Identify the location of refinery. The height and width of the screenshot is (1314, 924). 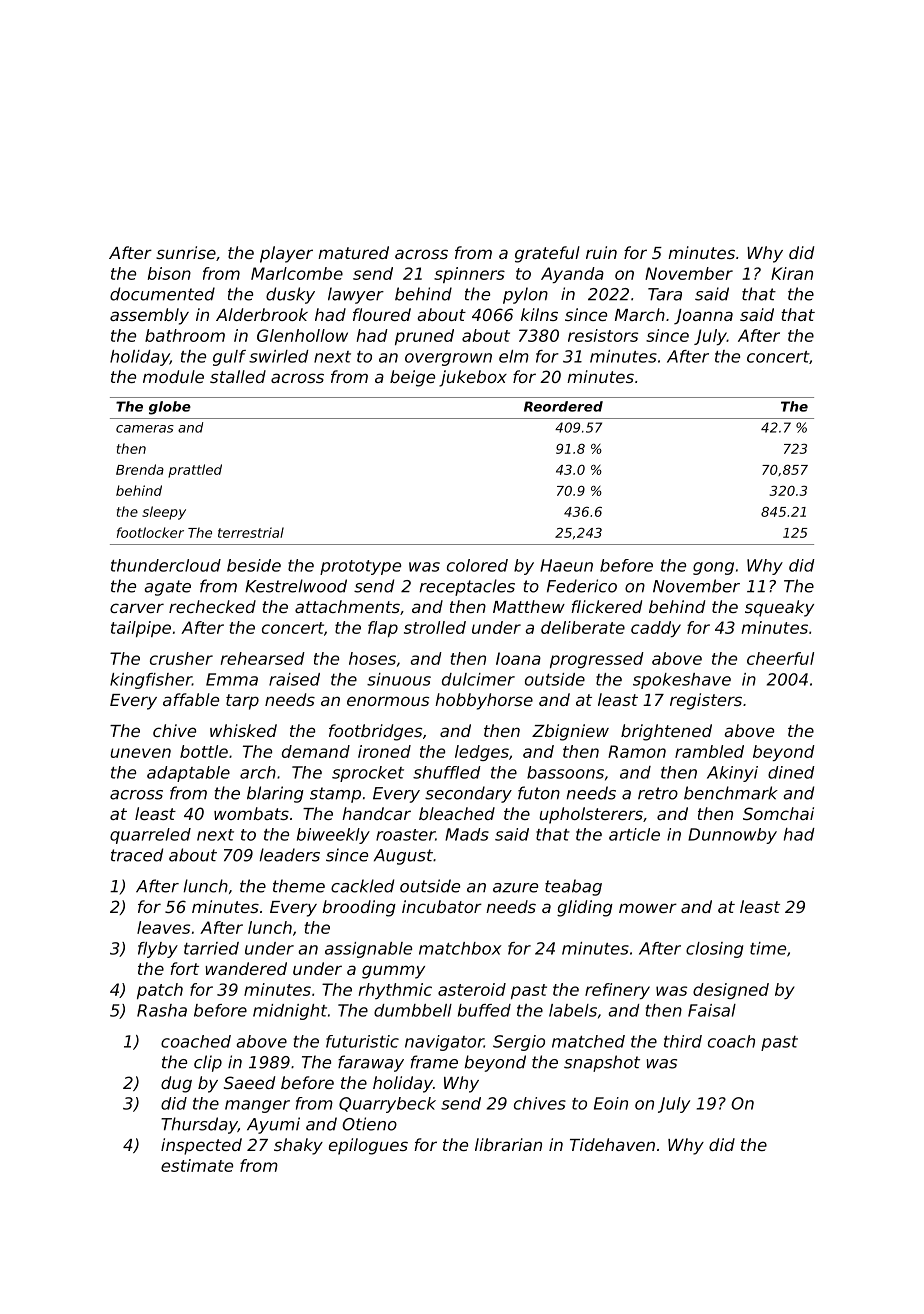
(617, 991).
